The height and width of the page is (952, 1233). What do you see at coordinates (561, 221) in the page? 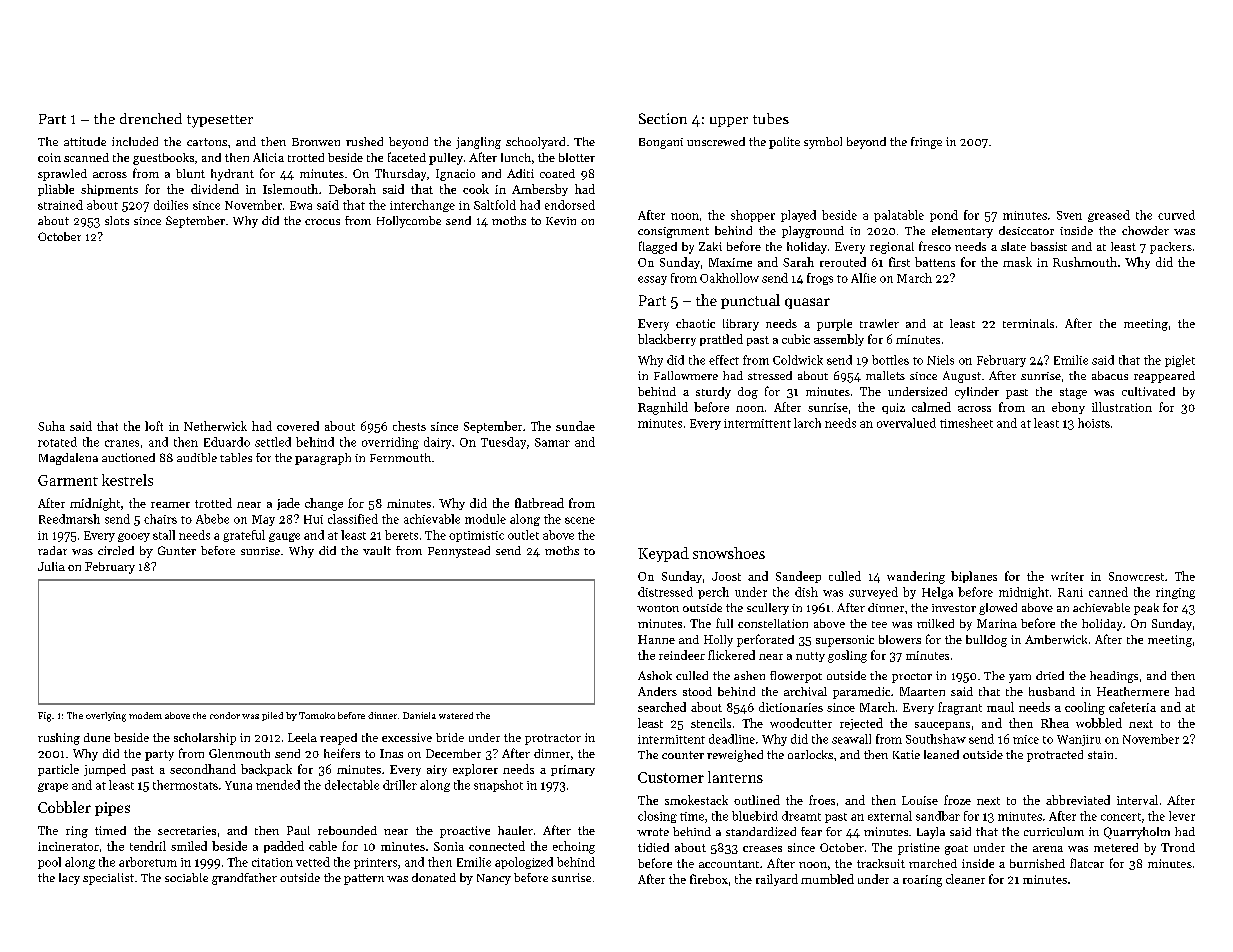
I see `Kevin` at bounding box center [561, 221].
